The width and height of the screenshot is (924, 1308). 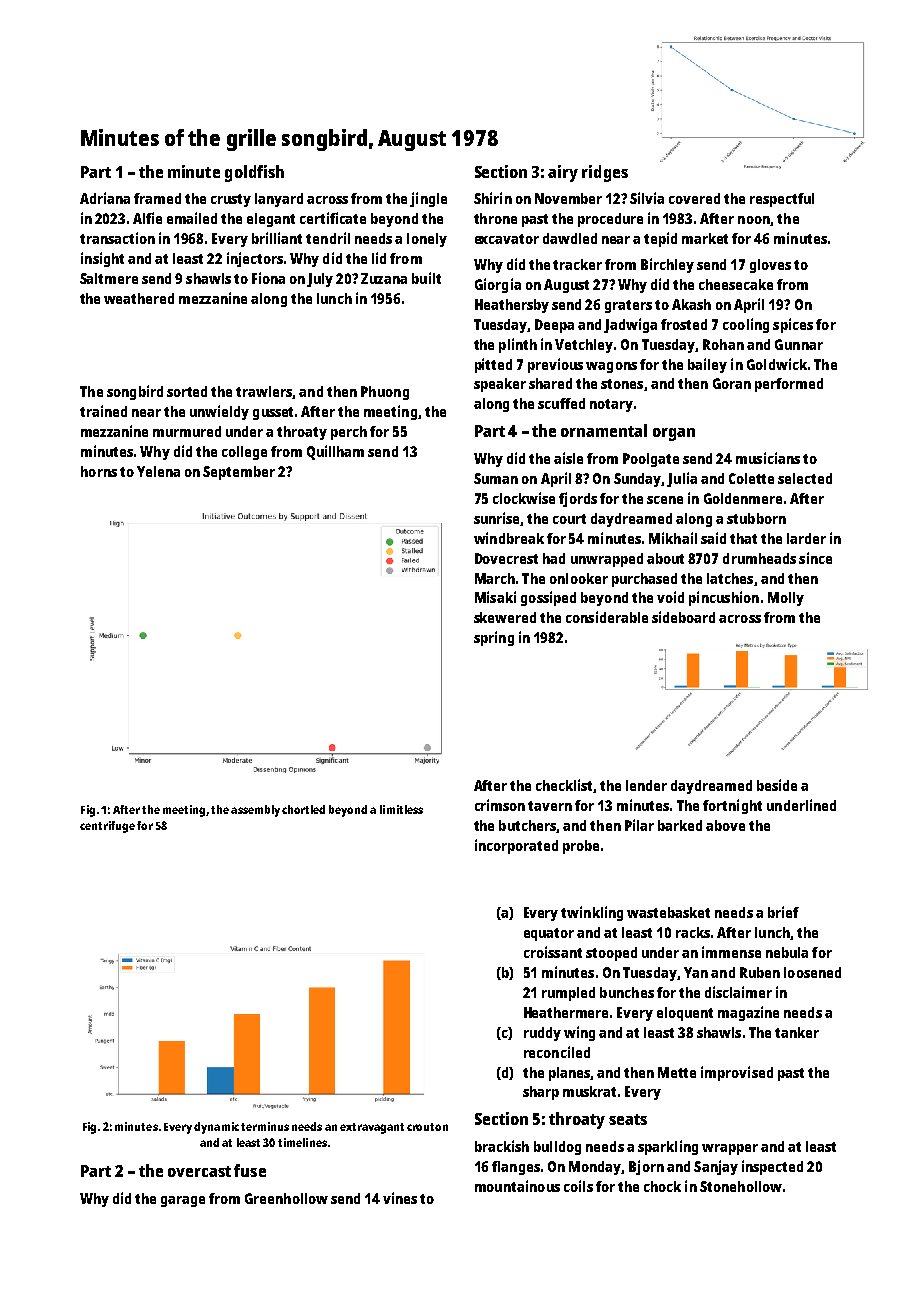 What do you see at coordinates (158, 471) in the screenshot?
I see `Yelena` at bounding box center [158, 471].
